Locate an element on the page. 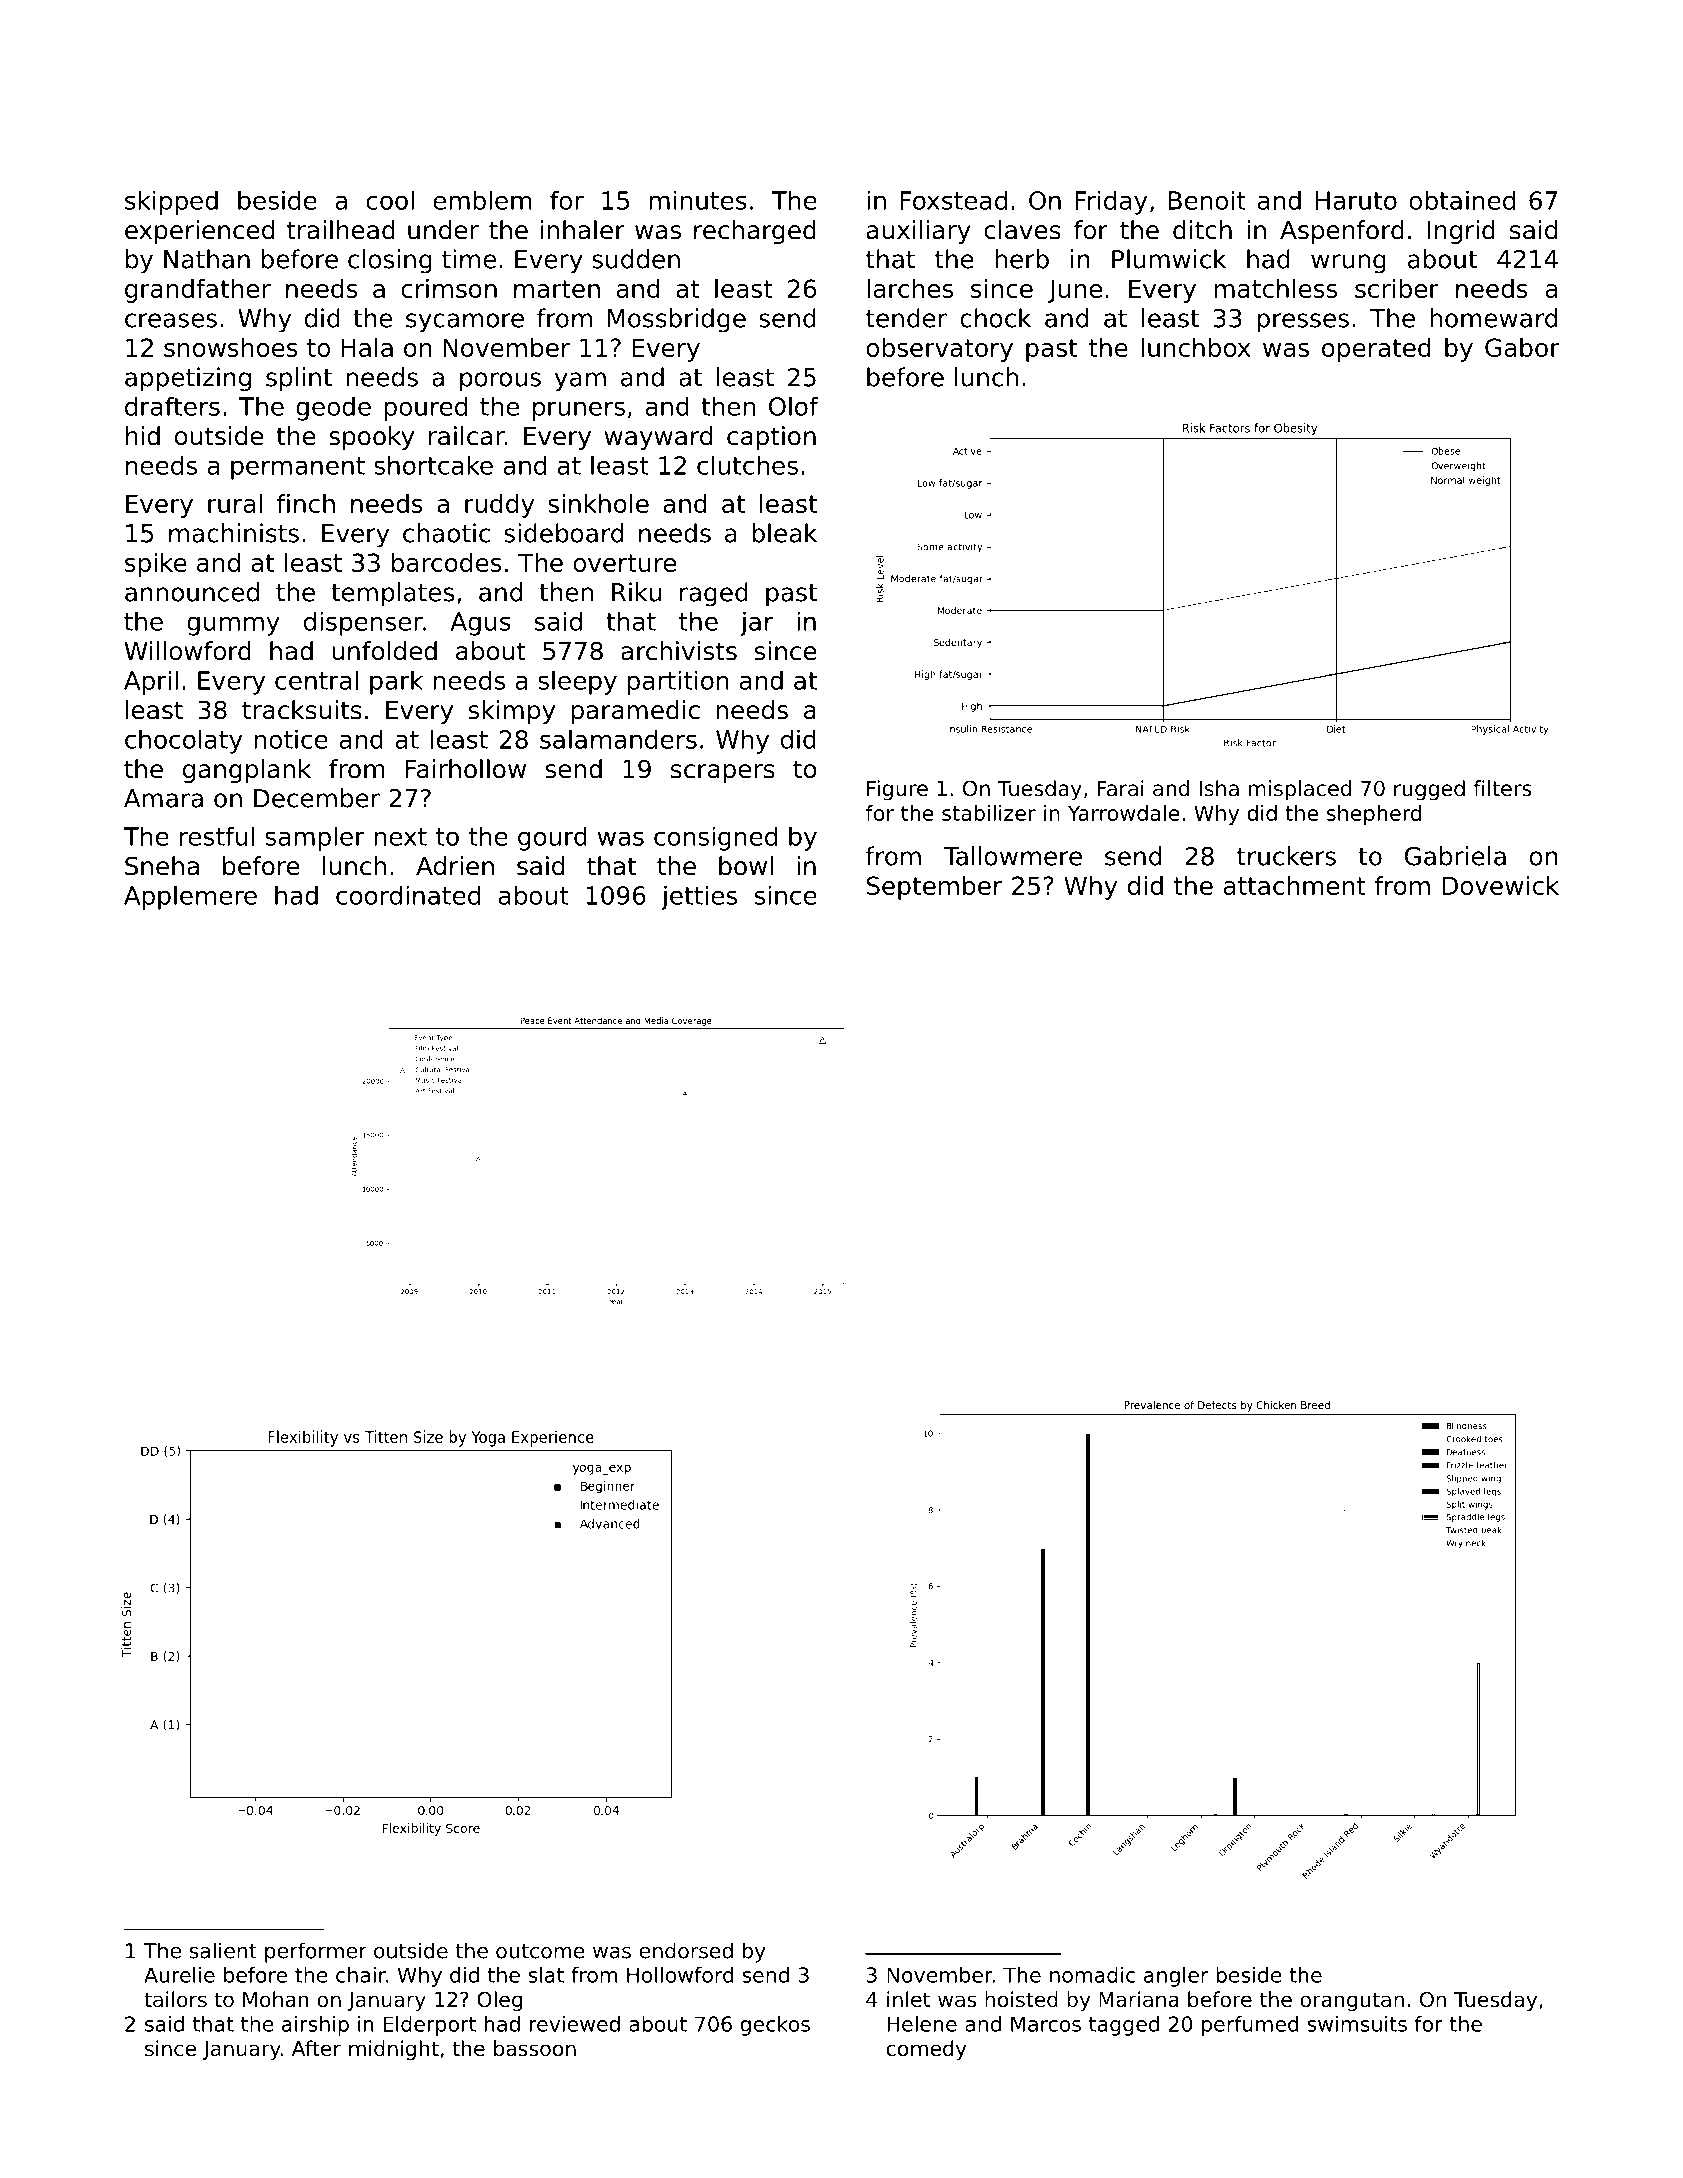 This document has height=2178, width=1683. nomadic is located at coordinates (1092, 1975).
